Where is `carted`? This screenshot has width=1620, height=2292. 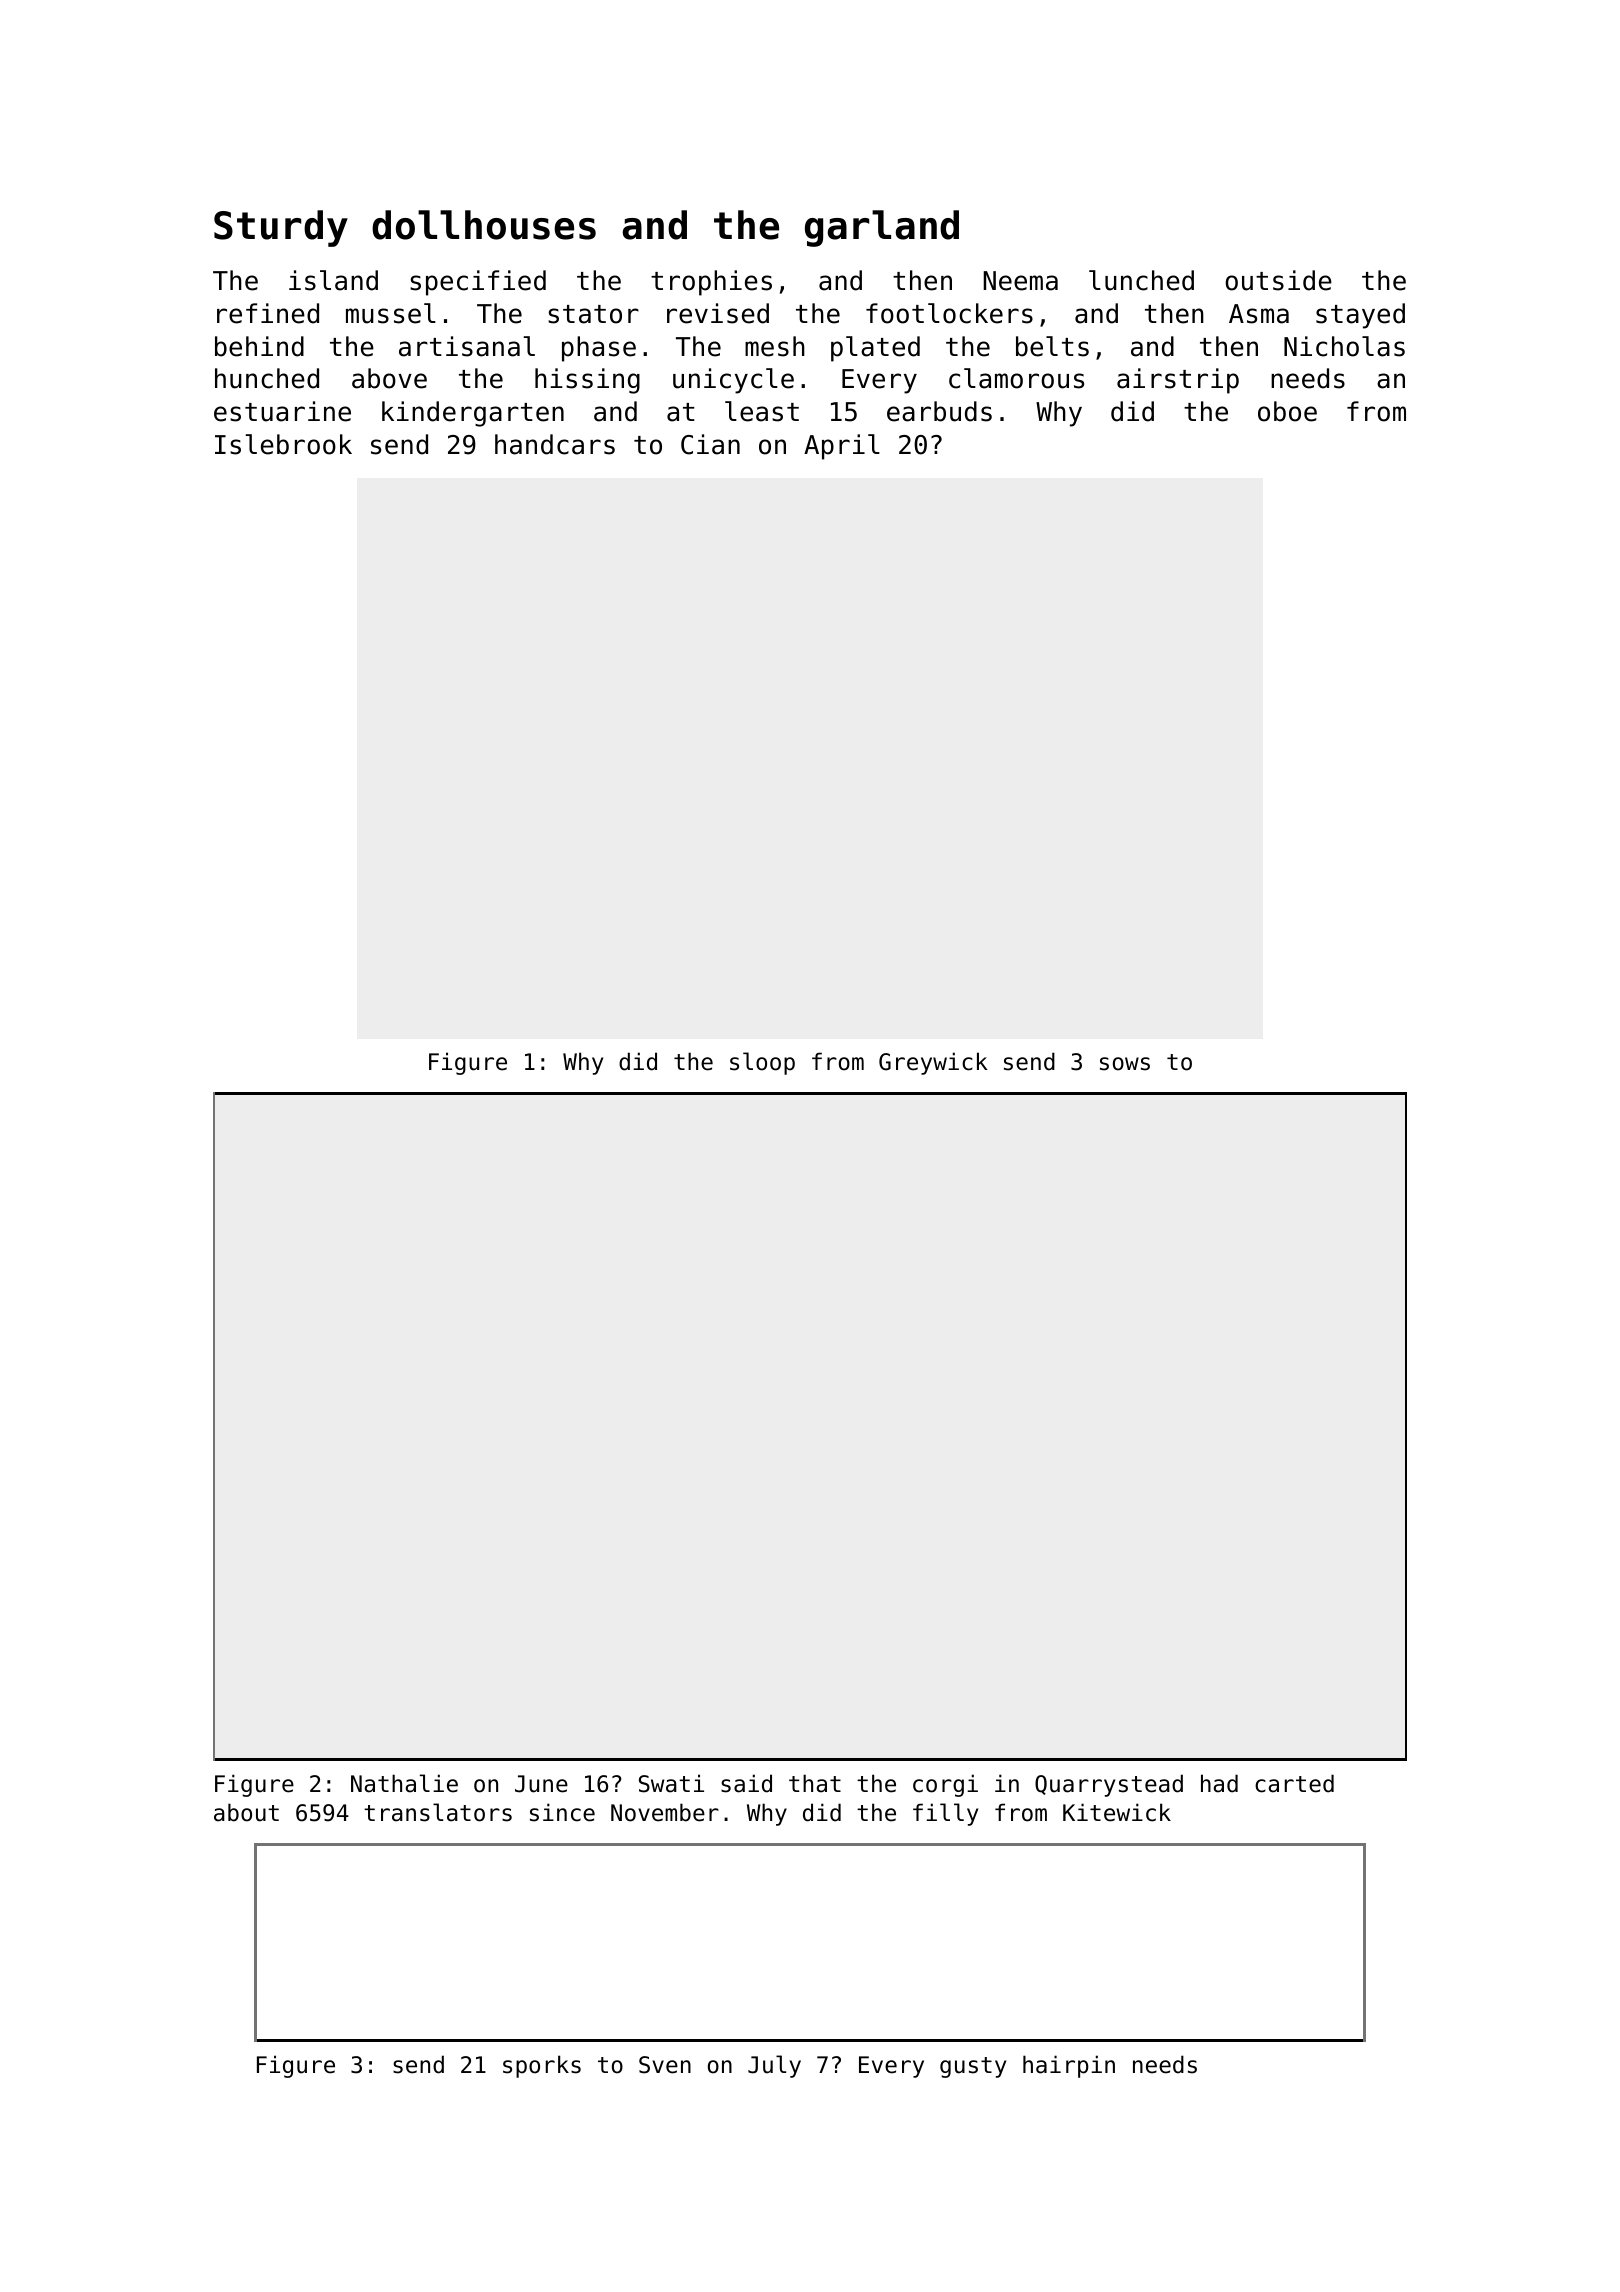
carted is located at coordinates (1294, 1783).
